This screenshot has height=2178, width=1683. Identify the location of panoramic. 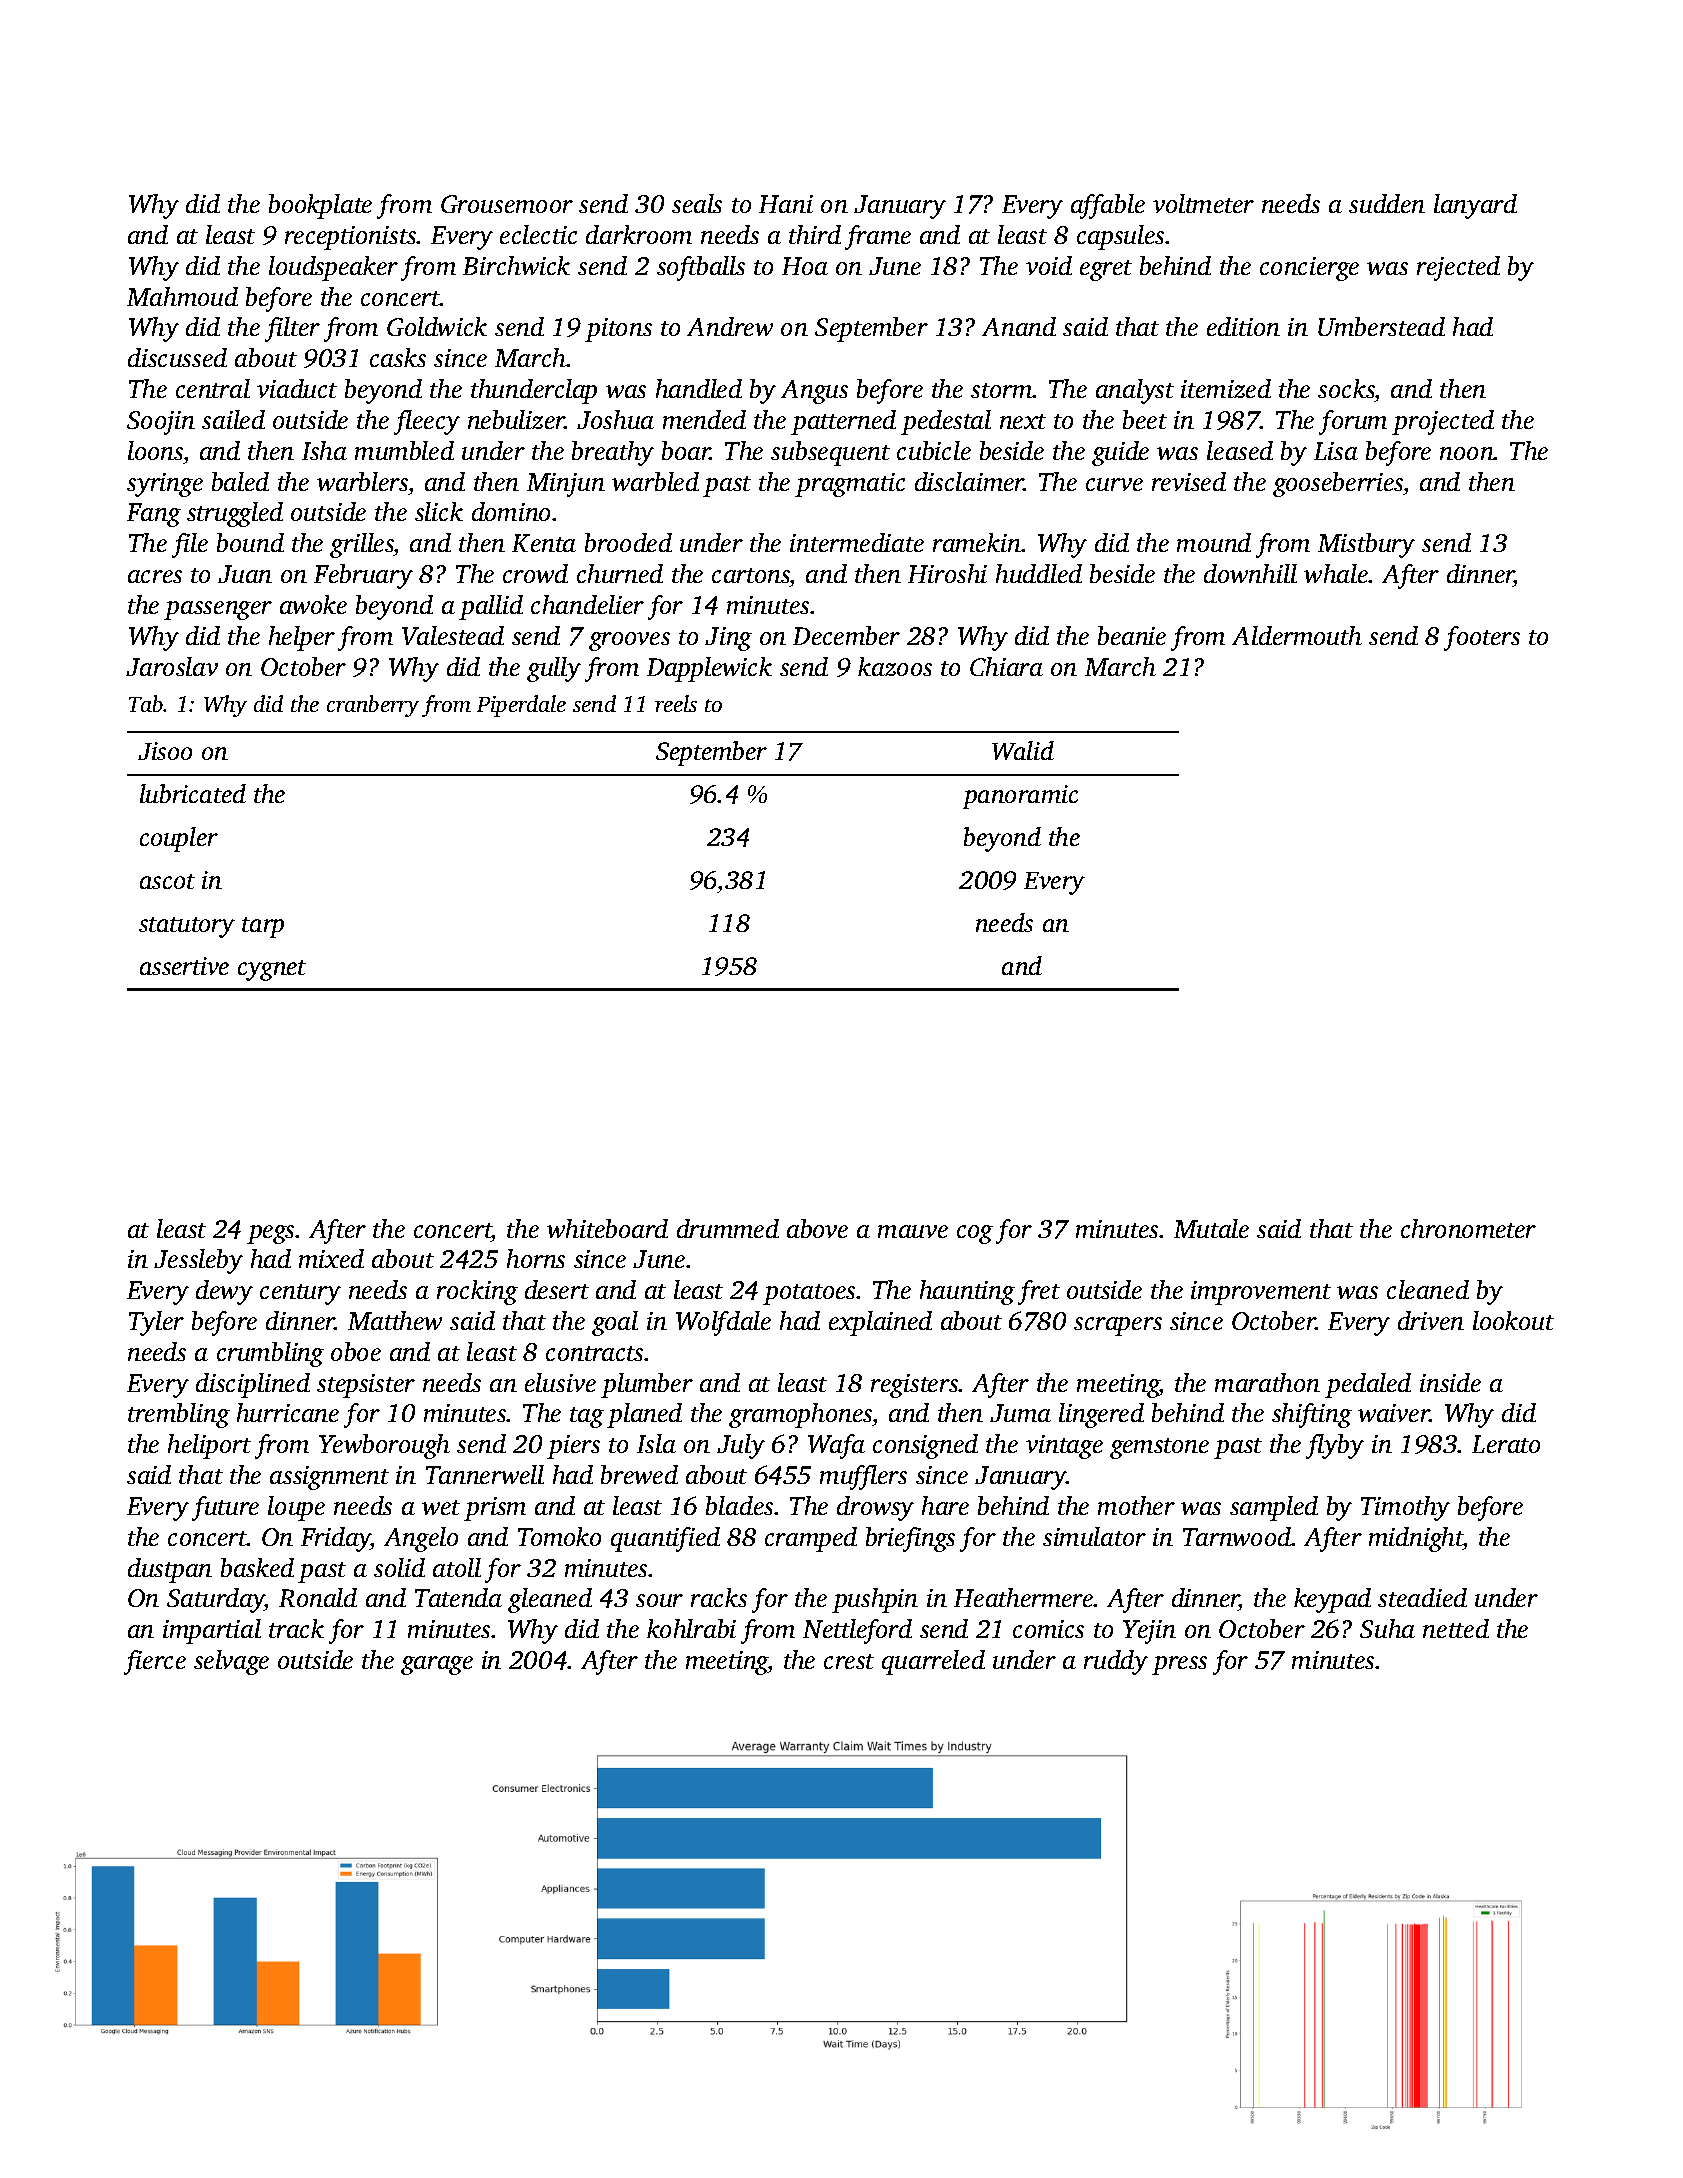
(1020, 797).
